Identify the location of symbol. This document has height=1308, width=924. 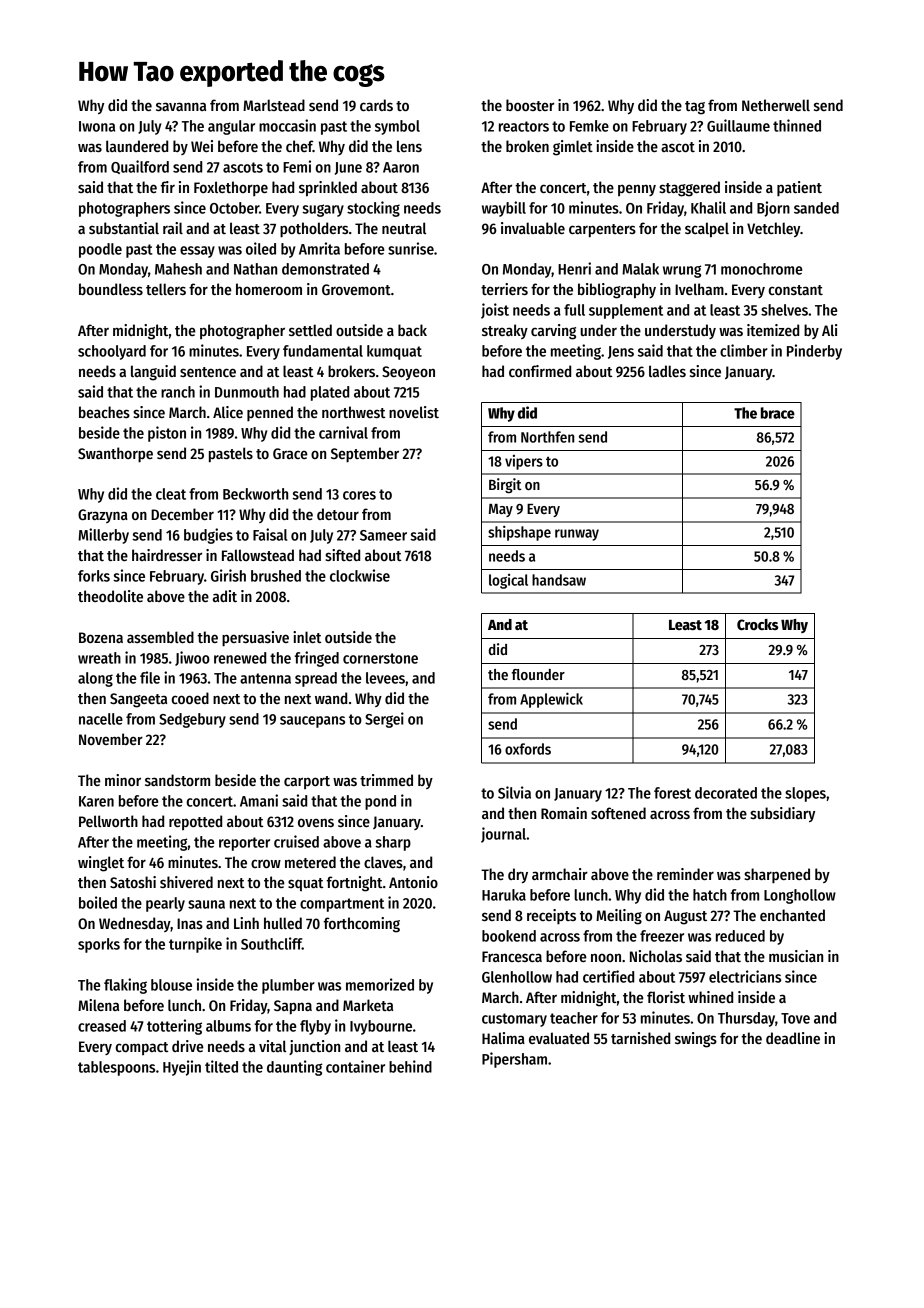
(397, 127).
